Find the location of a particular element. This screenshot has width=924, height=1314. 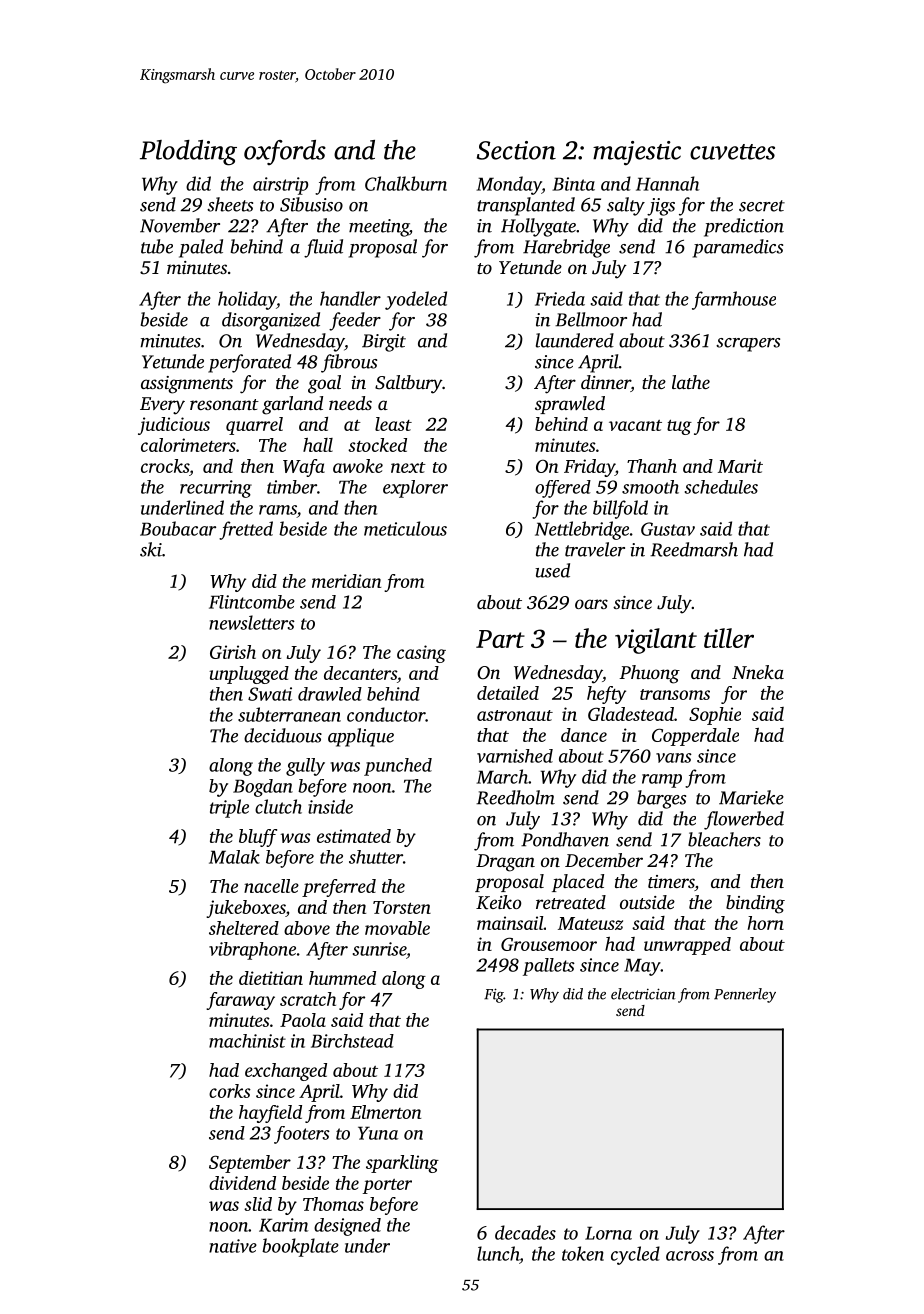

Binta is located at coordinates (573, 184).
